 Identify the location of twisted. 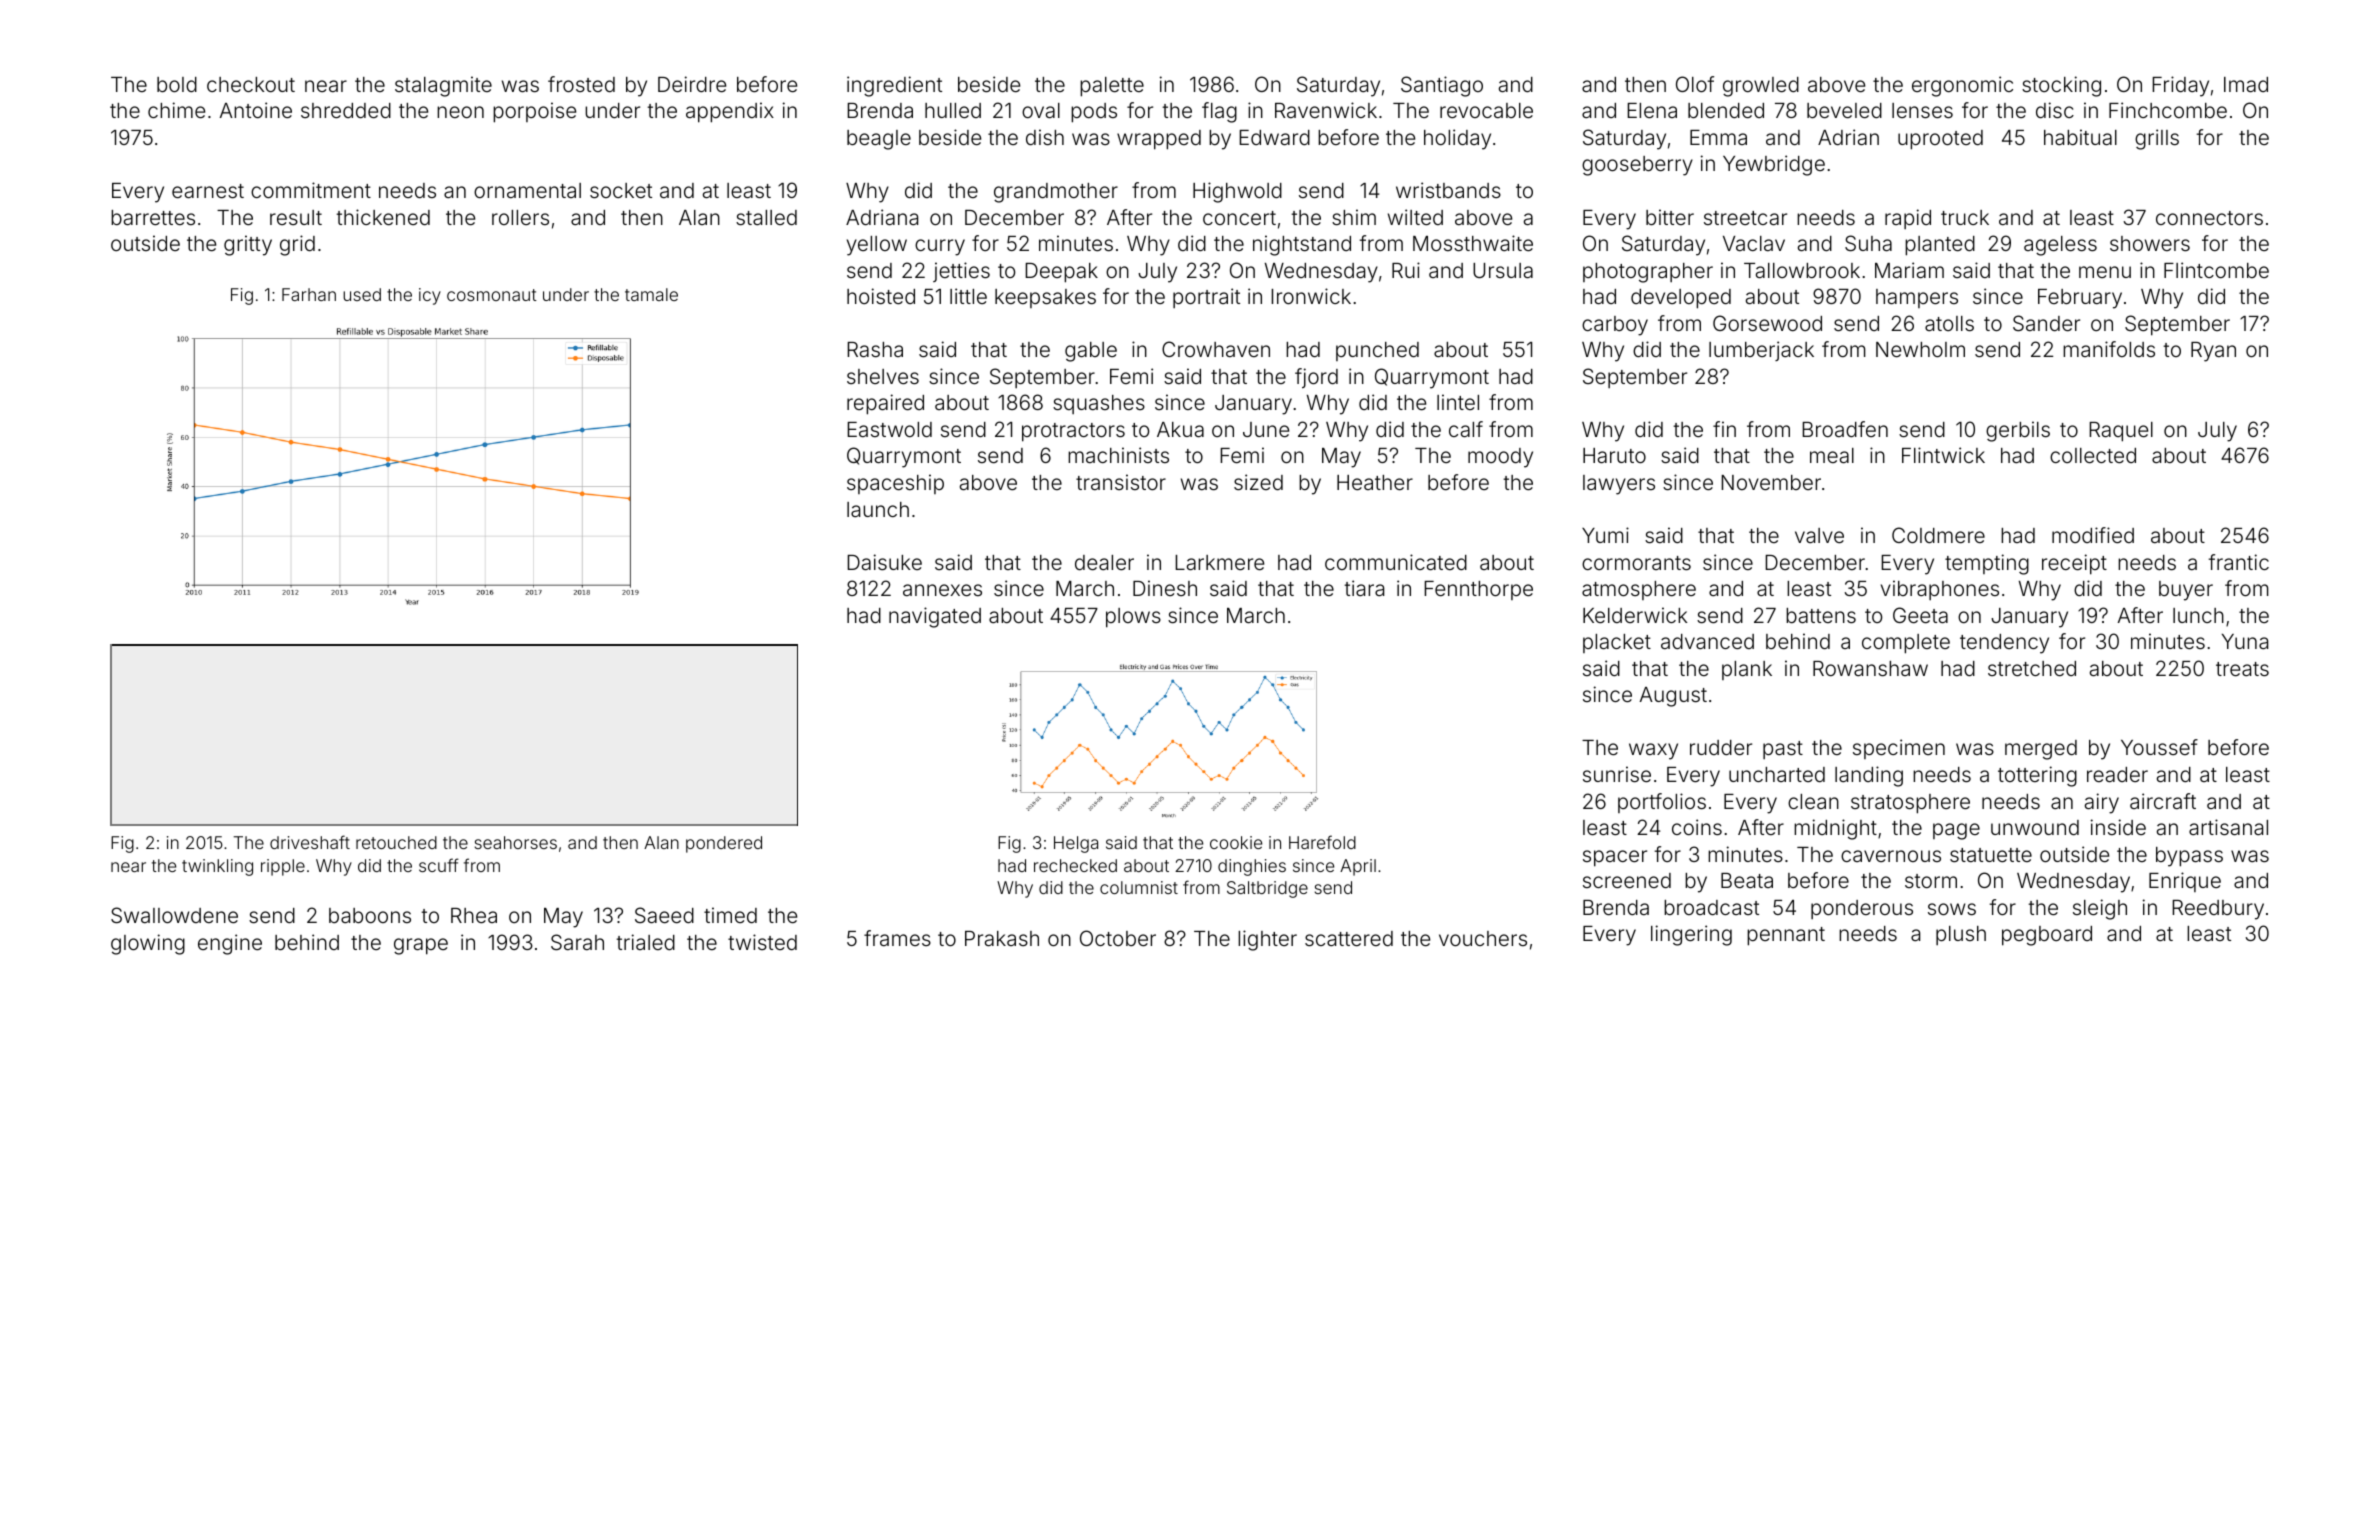
(762, 942).
